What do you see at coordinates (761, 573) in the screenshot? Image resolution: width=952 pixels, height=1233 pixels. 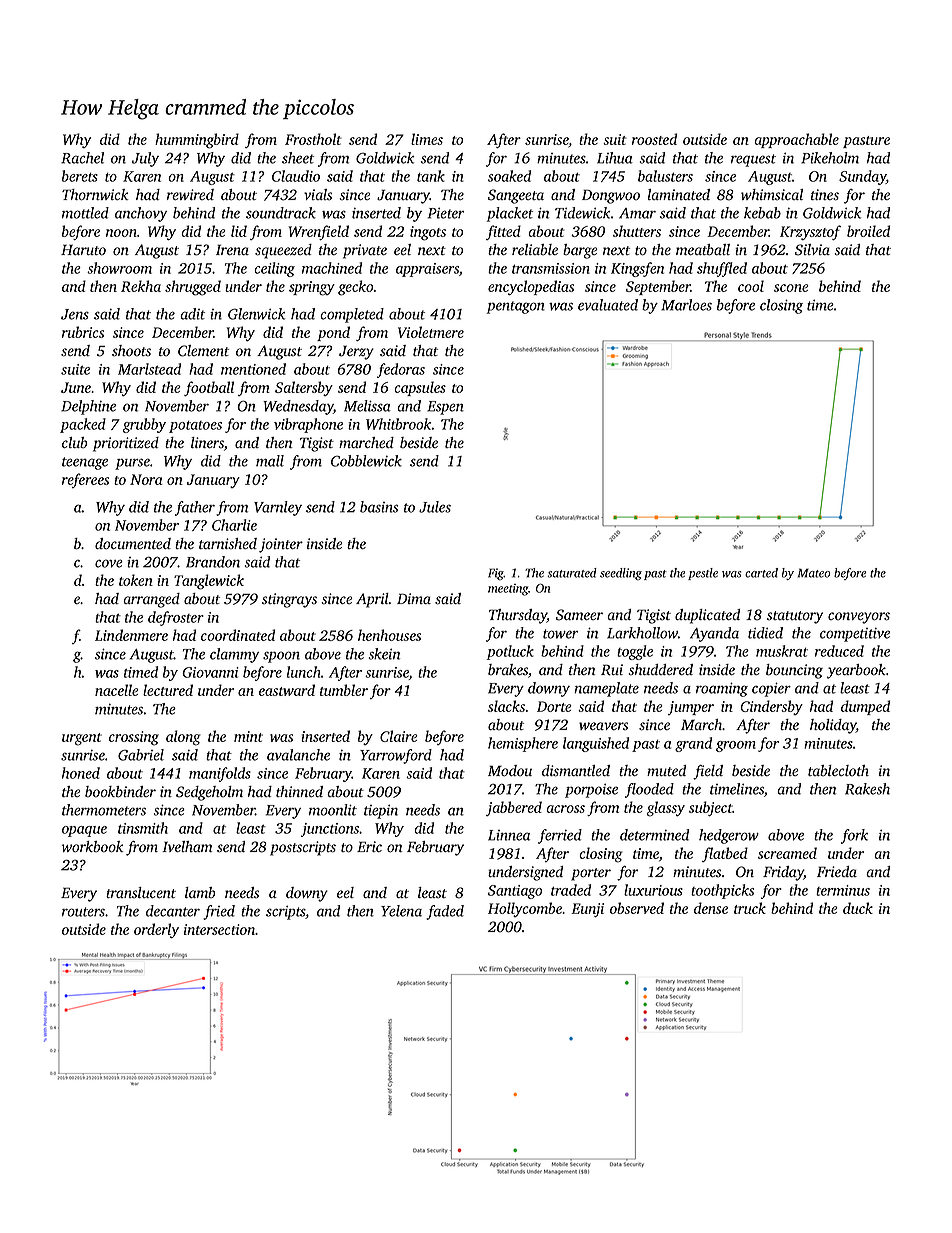 I see `carted` at bounding box center [761, 573].
